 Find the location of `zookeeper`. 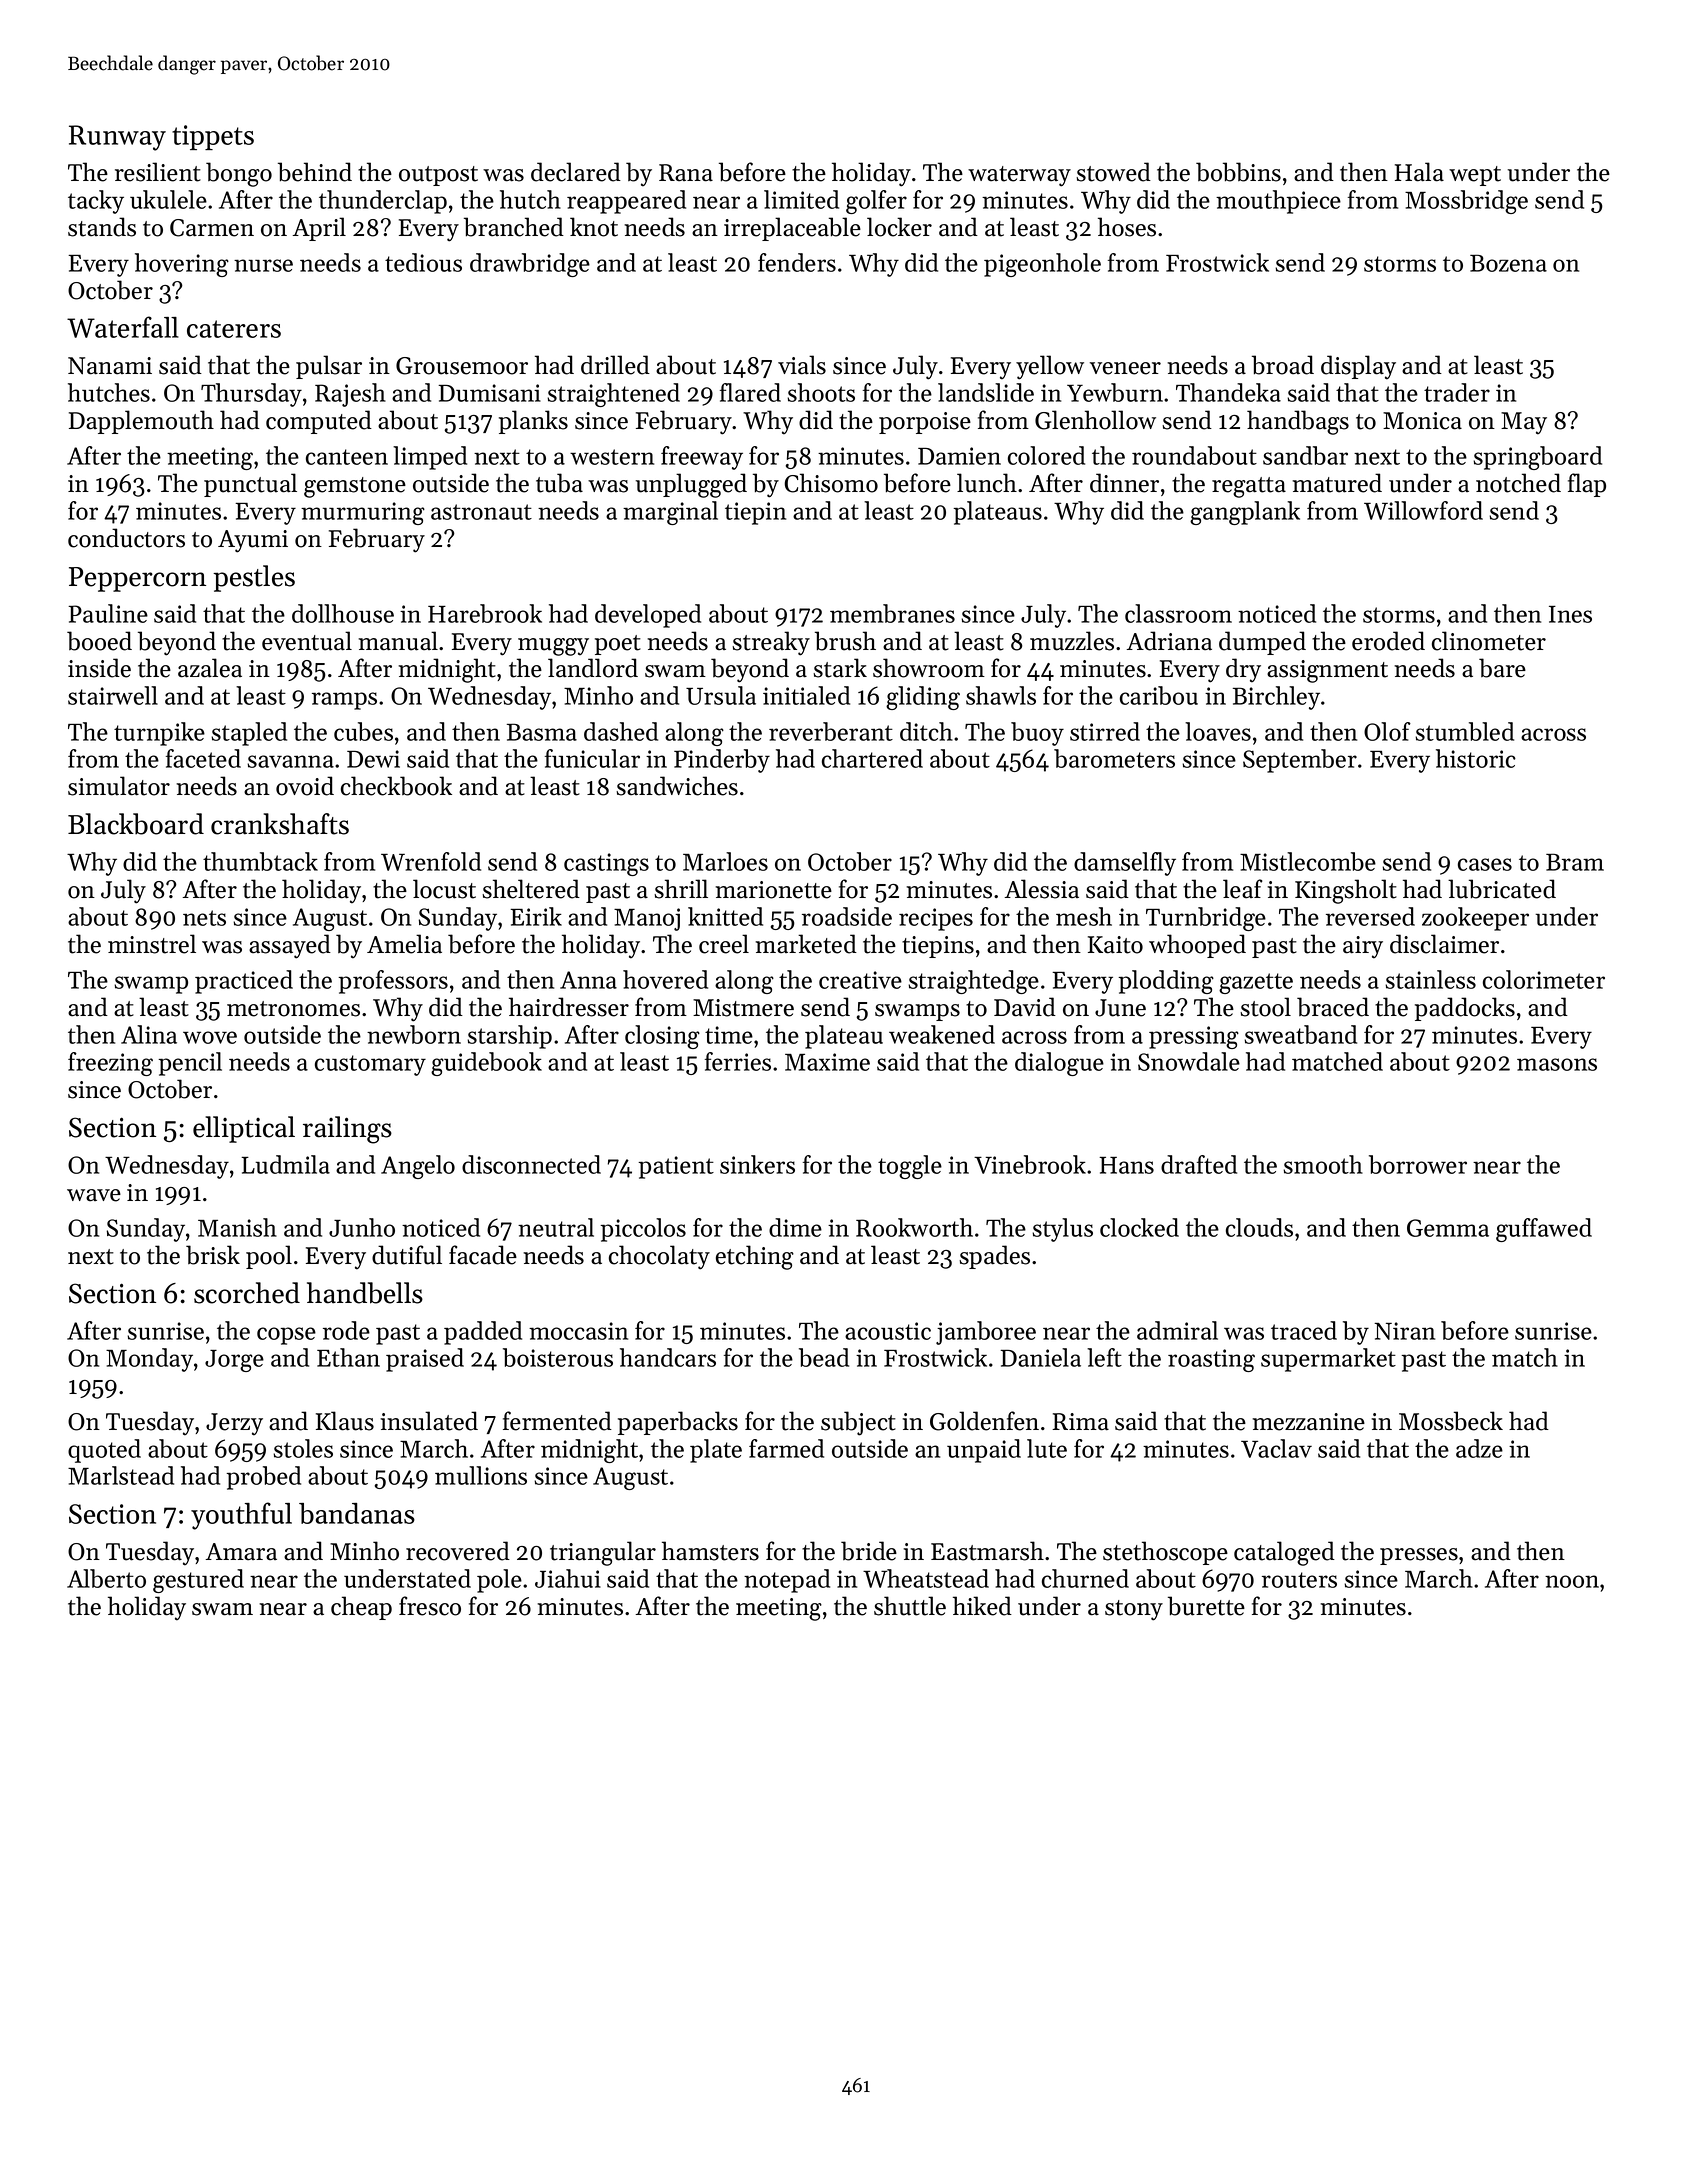

zookeeper is located at coordinates (1475, 919).
